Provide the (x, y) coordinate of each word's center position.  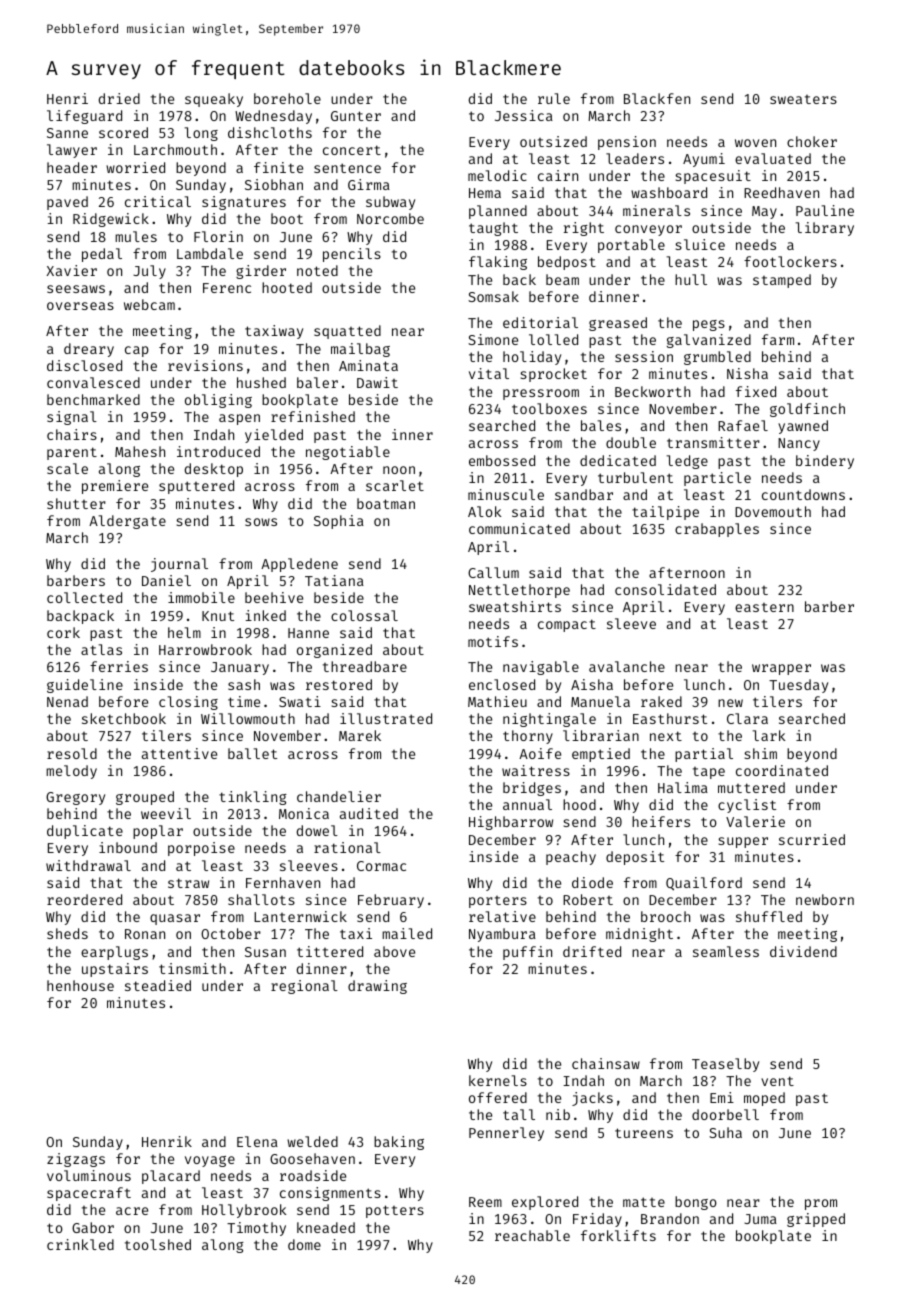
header (72, 167)
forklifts (618, 1235)
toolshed (158, 1244)
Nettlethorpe (519, 591)
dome (304, 1244)
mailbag (360, 350)
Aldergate (127, 522)
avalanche (627, 666)
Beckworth (652, 391)
